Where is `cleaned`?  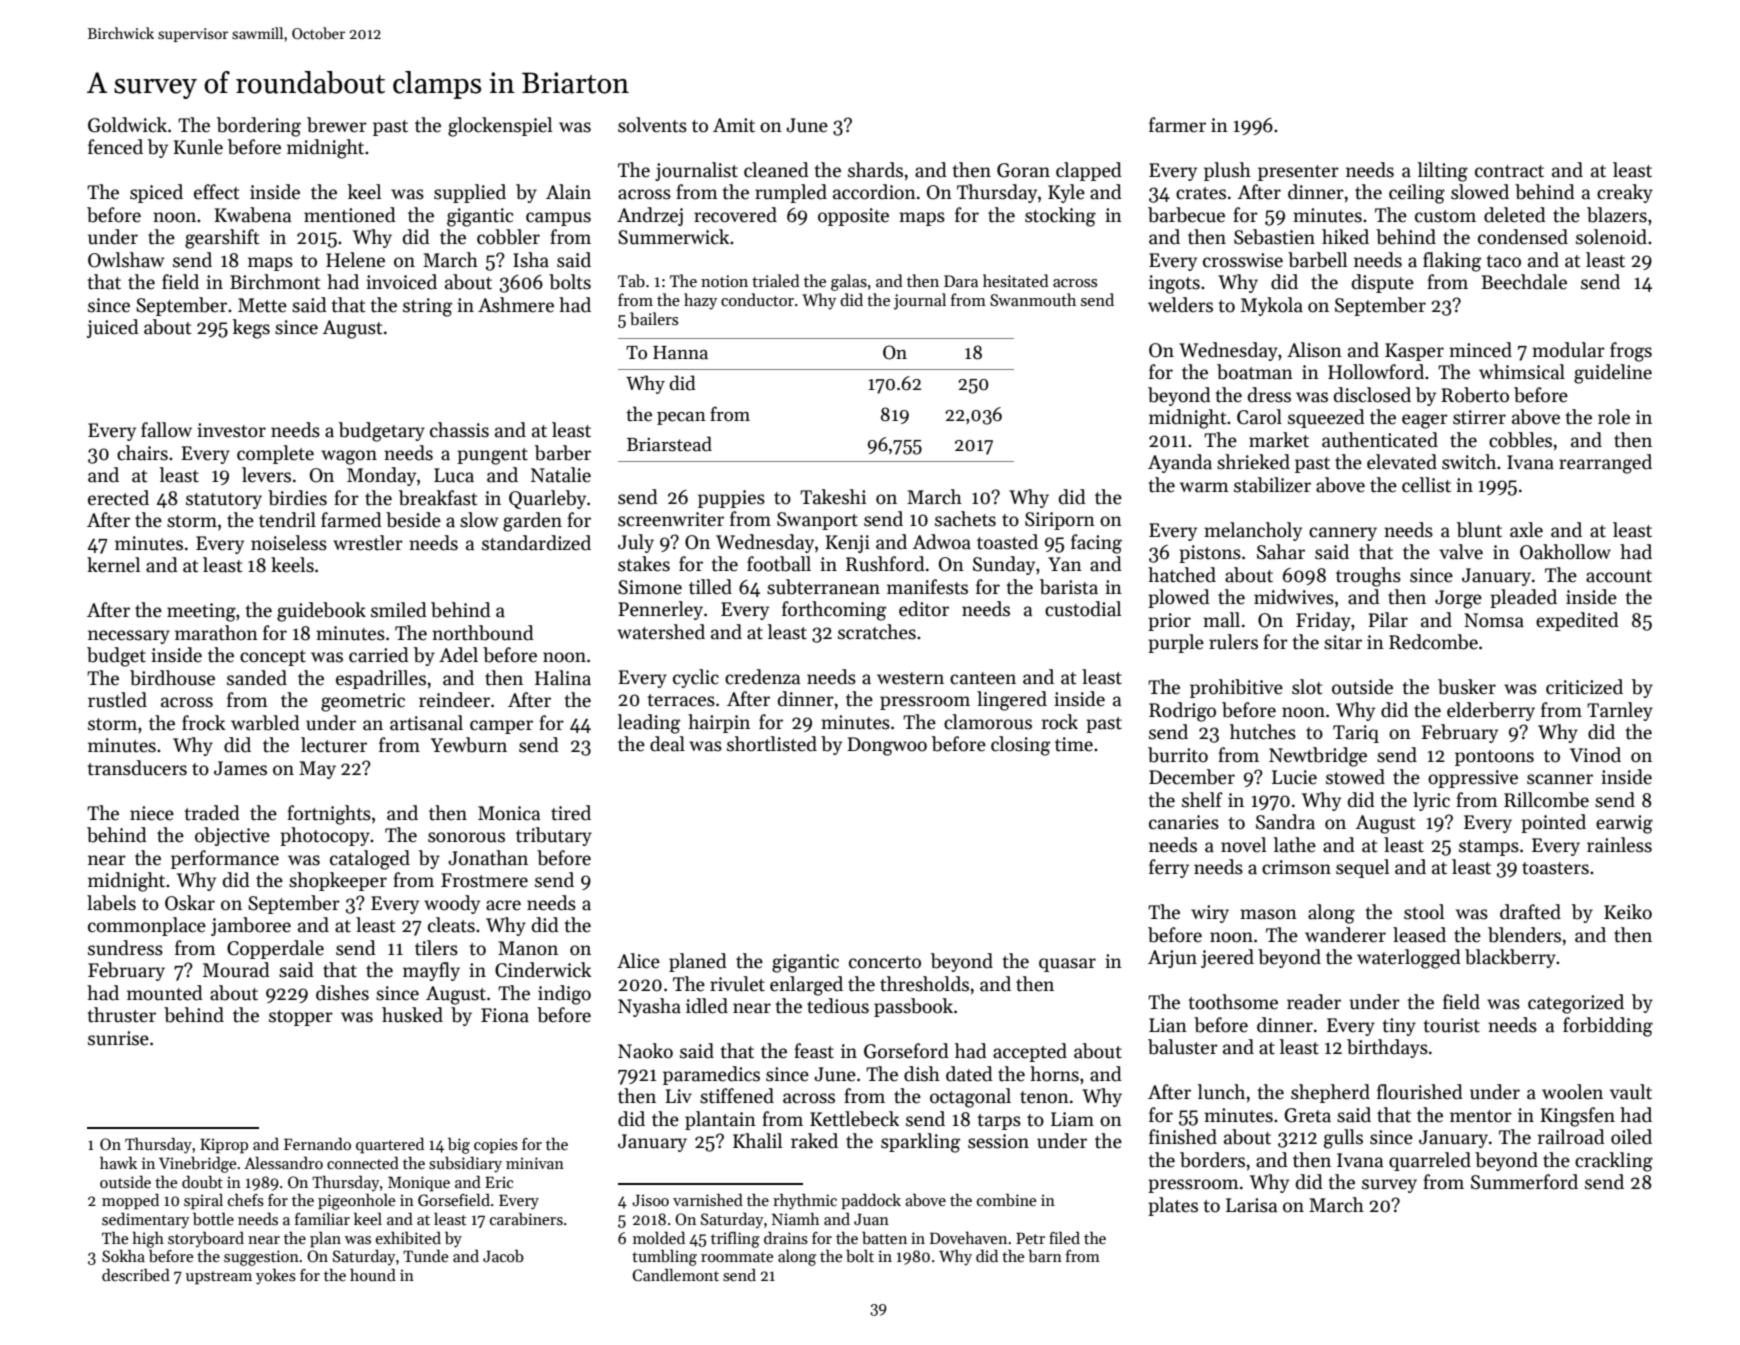
cleaned is located at coordinates (776, 170).
